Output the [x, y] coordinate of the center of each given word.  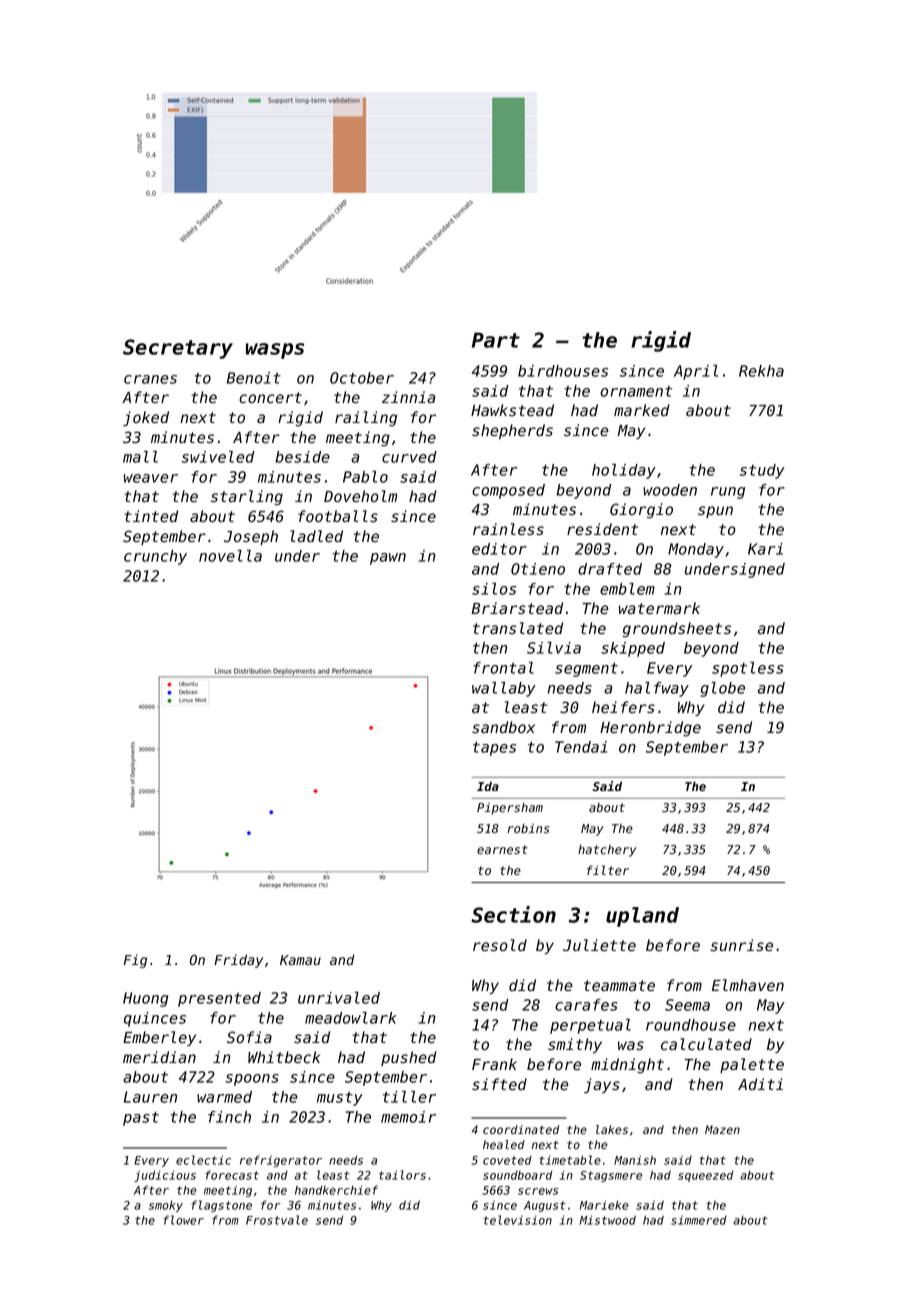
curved [409, 457]
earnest [502, 849]
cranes [150, 379]
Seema [687, 1005]
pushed [409, 1058]
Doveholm [360, 496]
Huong [146, 999]
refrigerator [281, 1161]
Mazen [722, 1129]
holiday [624, 471]
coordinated [521, 1129]
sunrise [741, 945]
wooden [670, 490]
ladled [316, 536]
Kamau [300, 960]
